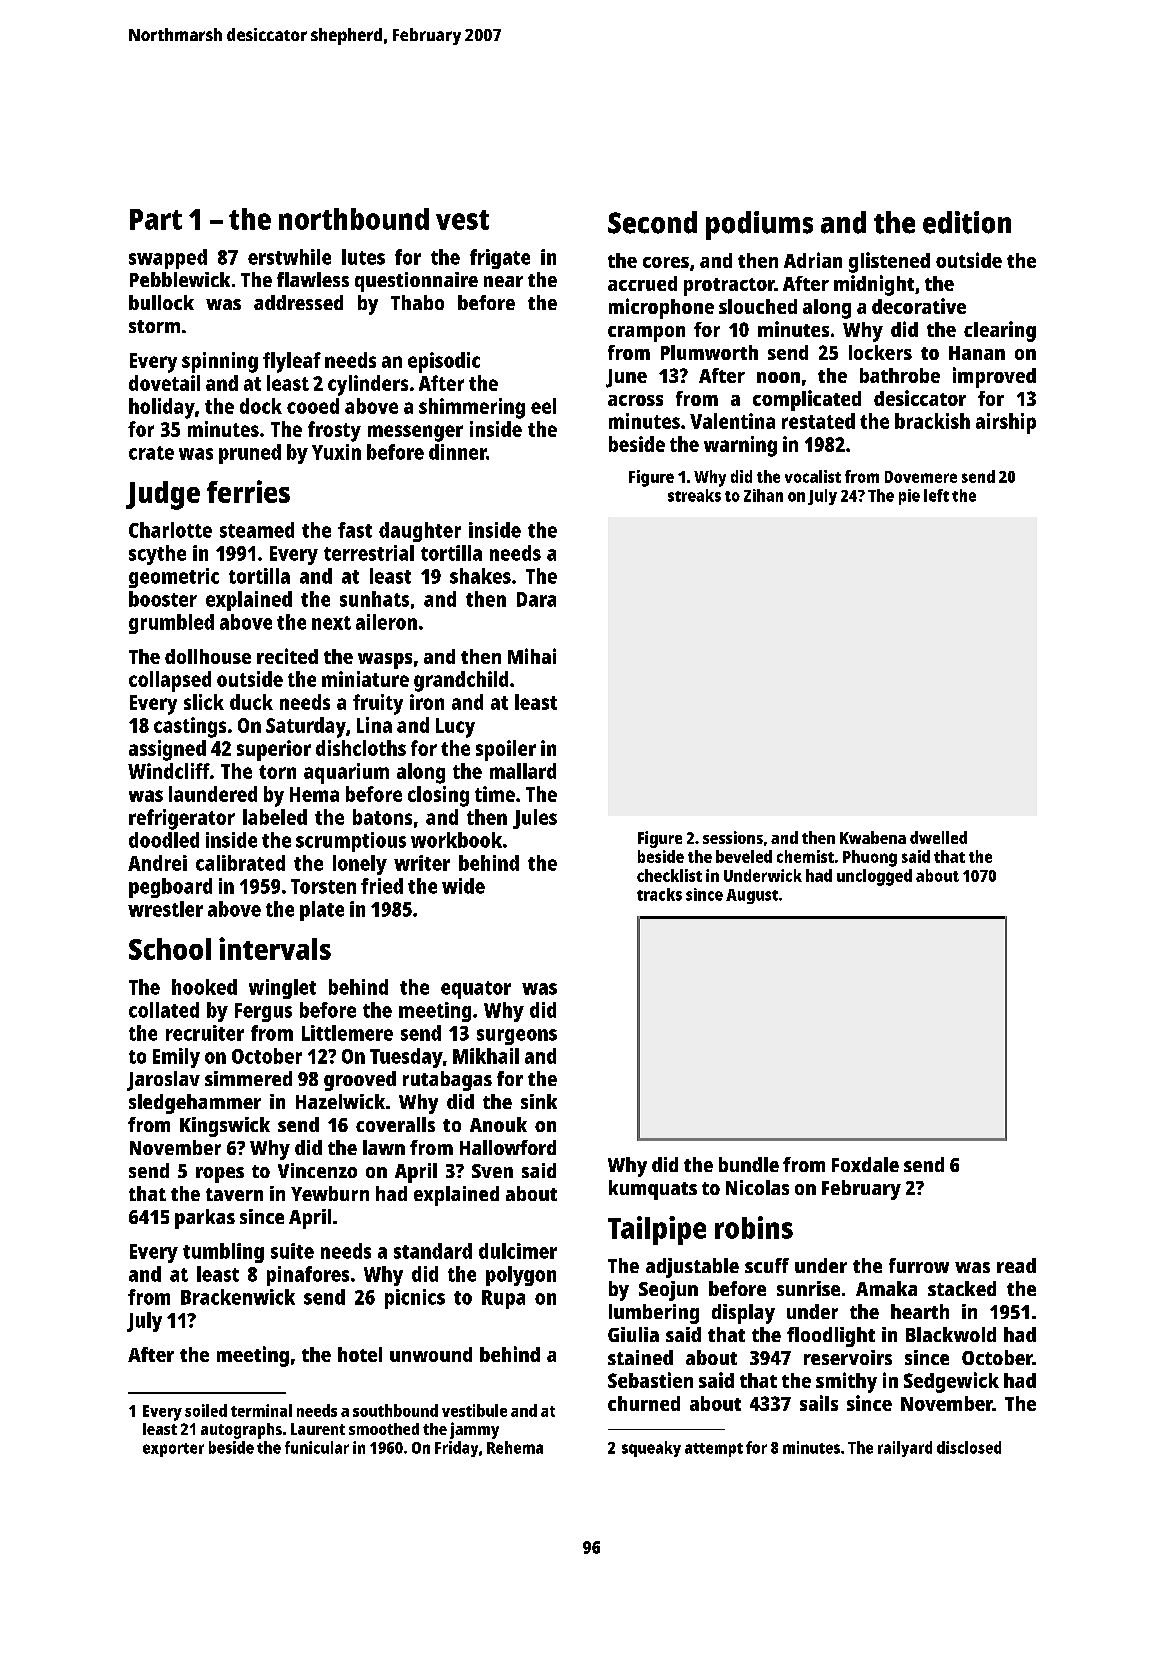  What do you see at coordinates (651, 1449) in the document?
I see `squeaky` at bounding box center [651, 1449].
